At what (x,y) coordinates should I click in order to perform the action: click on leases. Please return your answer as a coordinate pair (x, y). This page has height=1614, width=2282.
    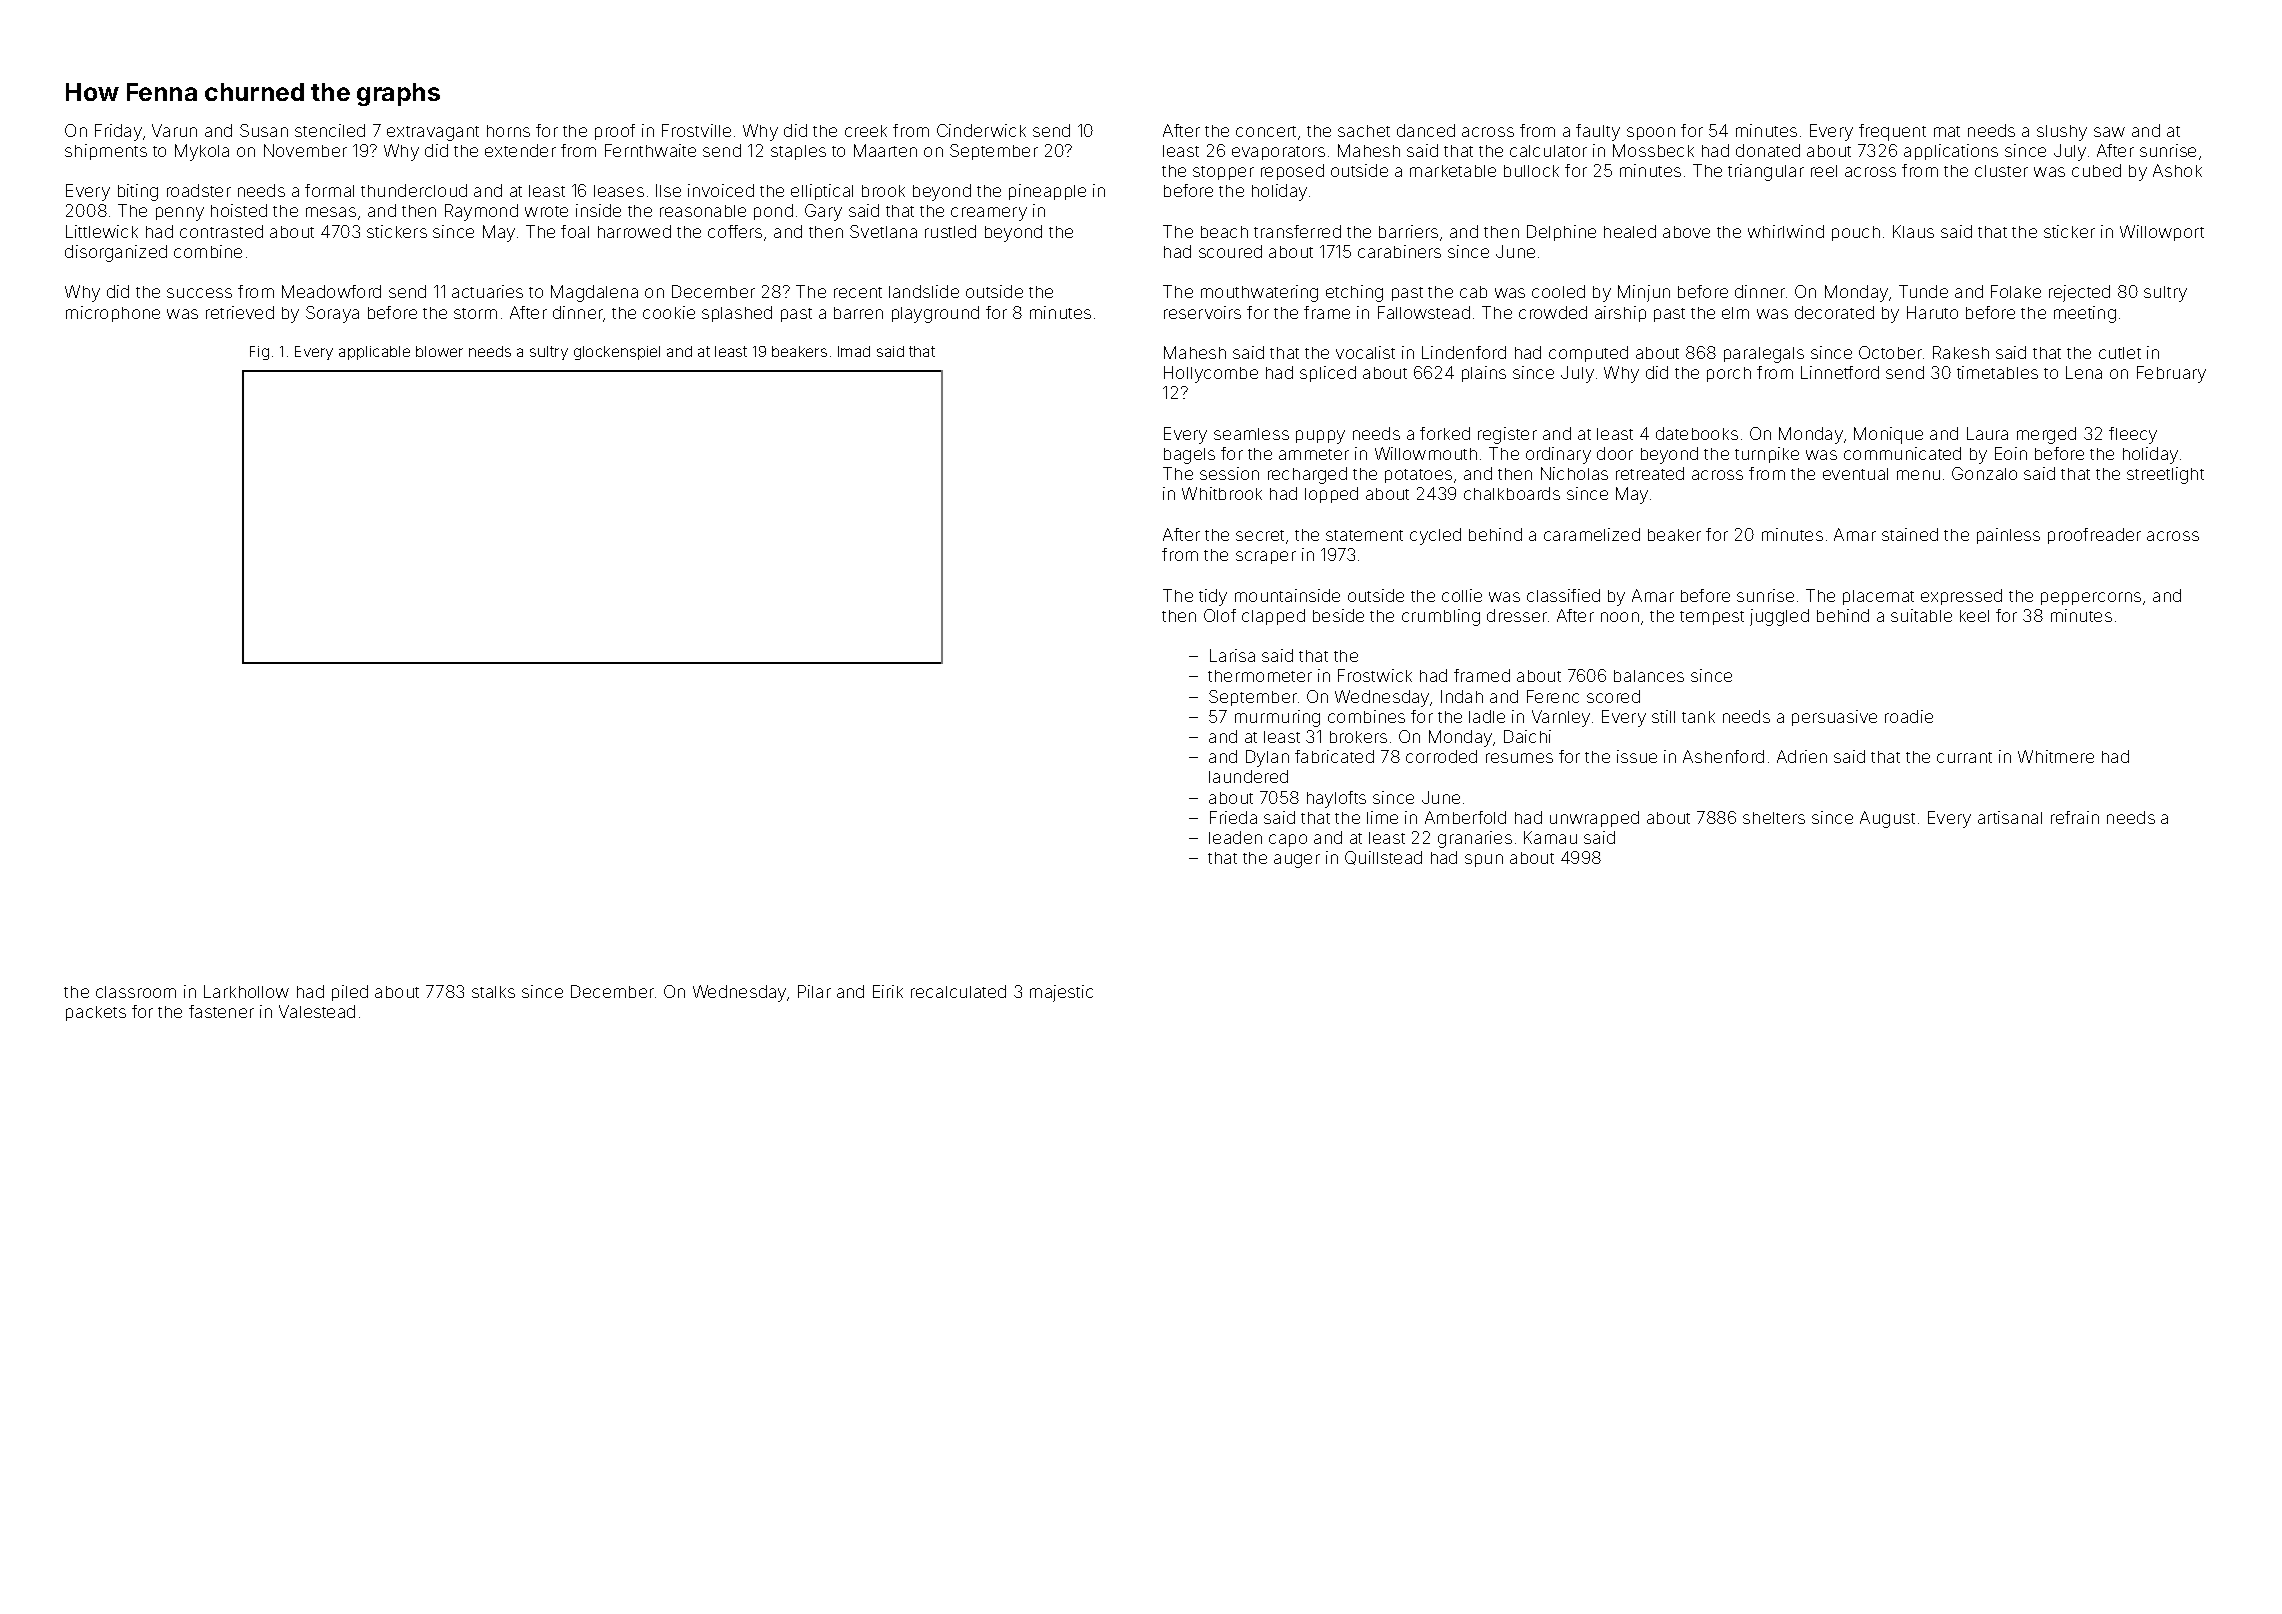
    Looking at the image, I should click on (619, 191).
